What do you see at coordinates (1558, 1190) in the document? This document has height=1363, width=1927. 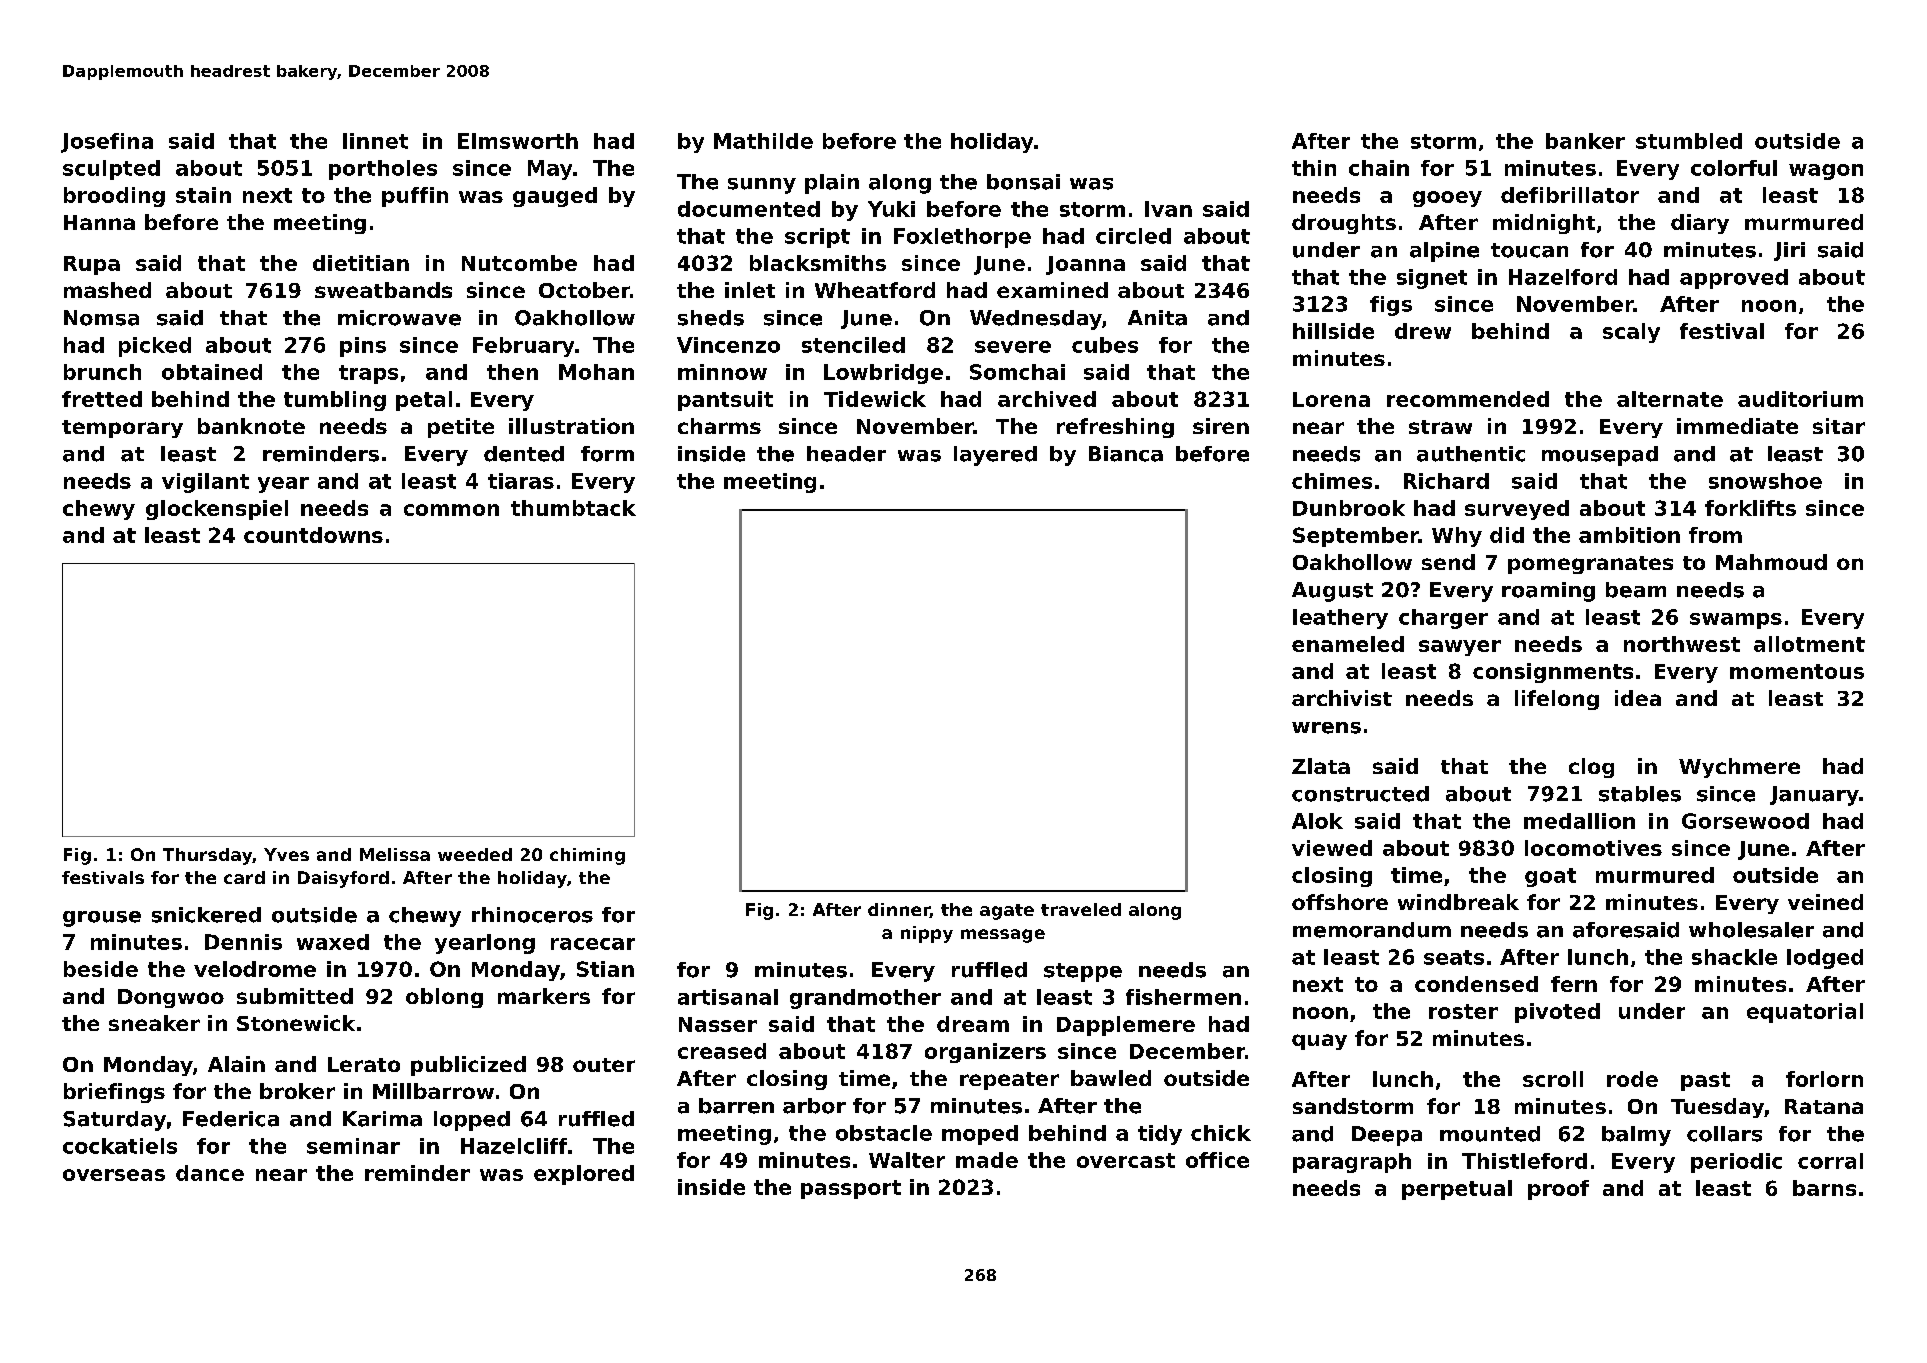 I see `proof` at bounding box center [1558, 1190].
